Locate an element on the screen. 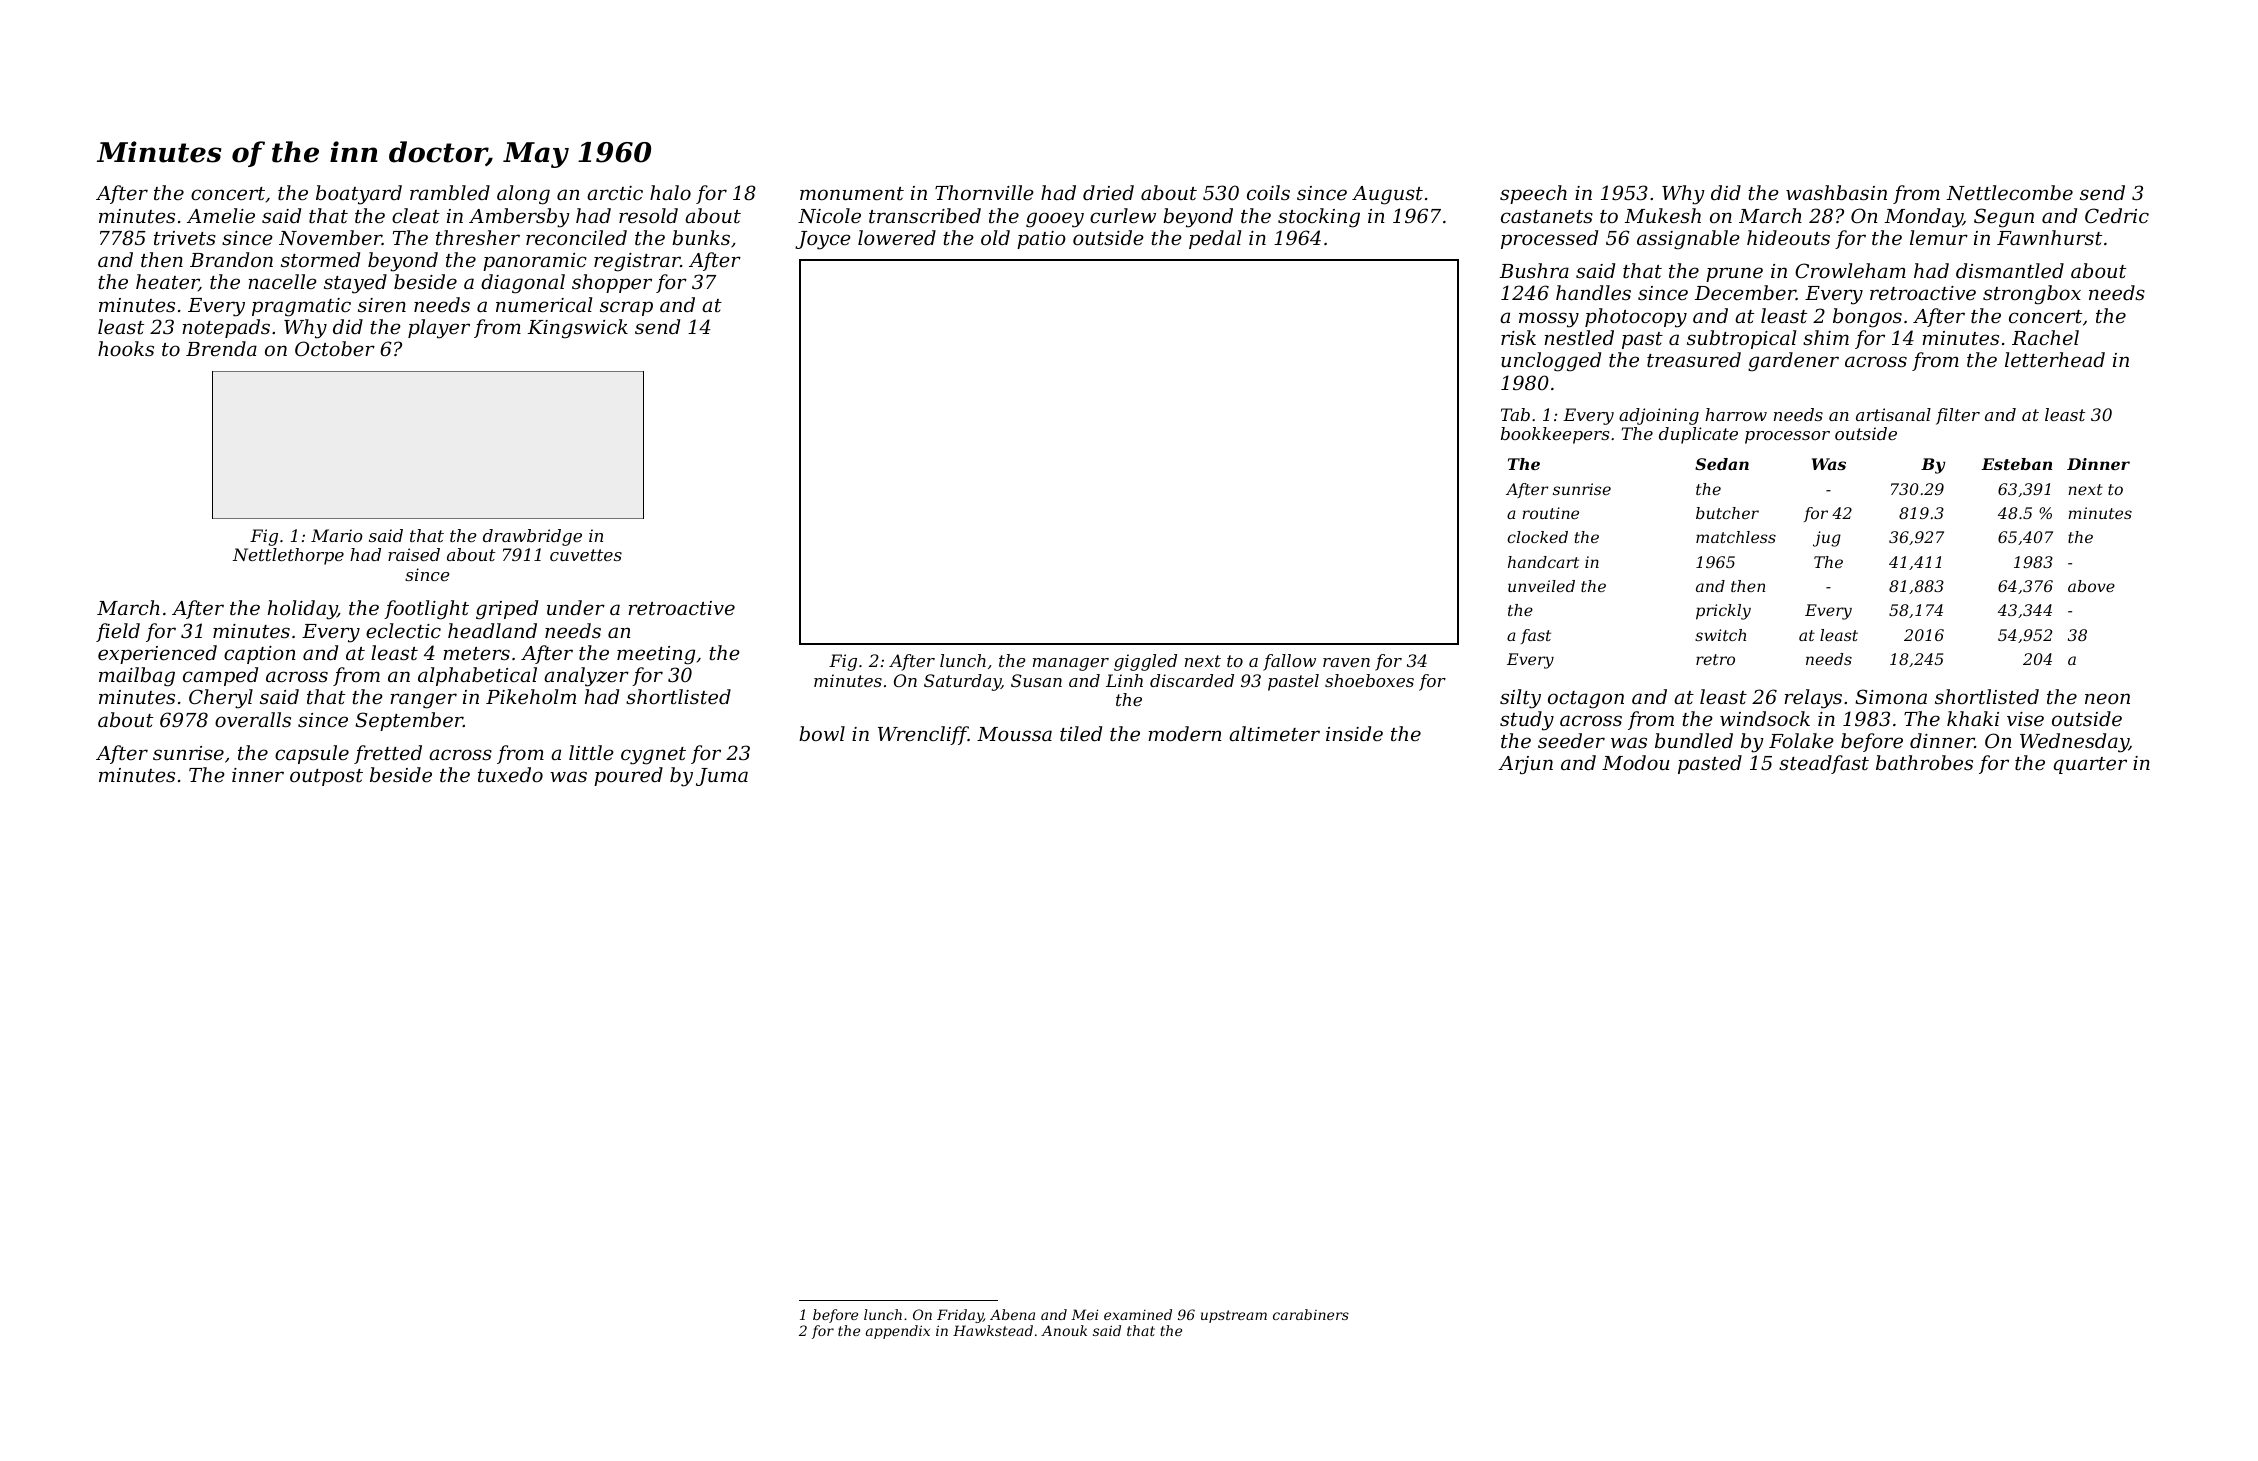 This screenshot has height=1461, width=2258. mailbag is located at coordinates (137, 677).
